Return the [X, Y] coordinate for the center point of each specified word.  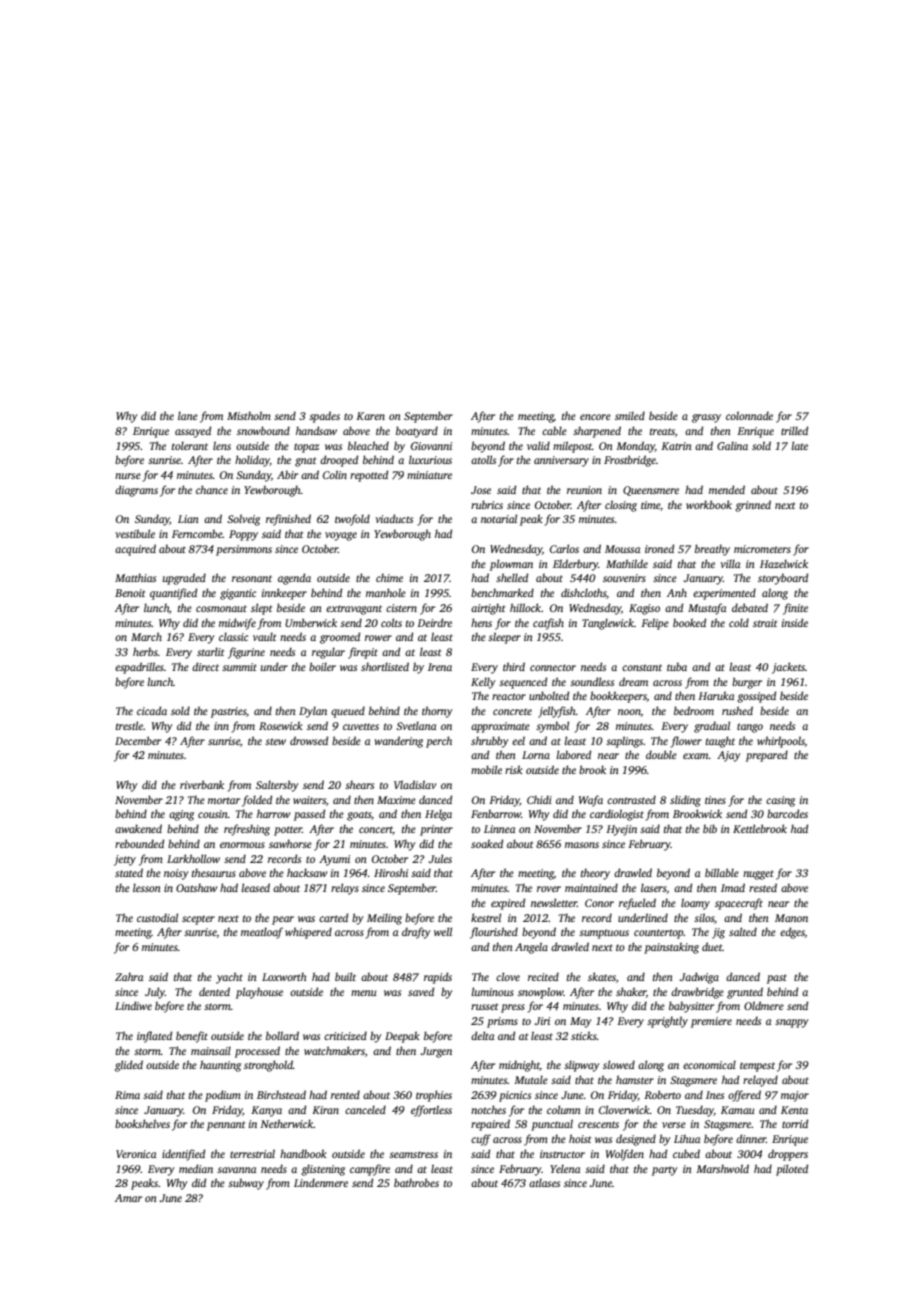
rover [549, 889]
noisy [176, 874]
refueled [637, 904]
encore [595, 417]
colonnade [749, 415]
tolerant [190, 445]
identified [183, 1155]
